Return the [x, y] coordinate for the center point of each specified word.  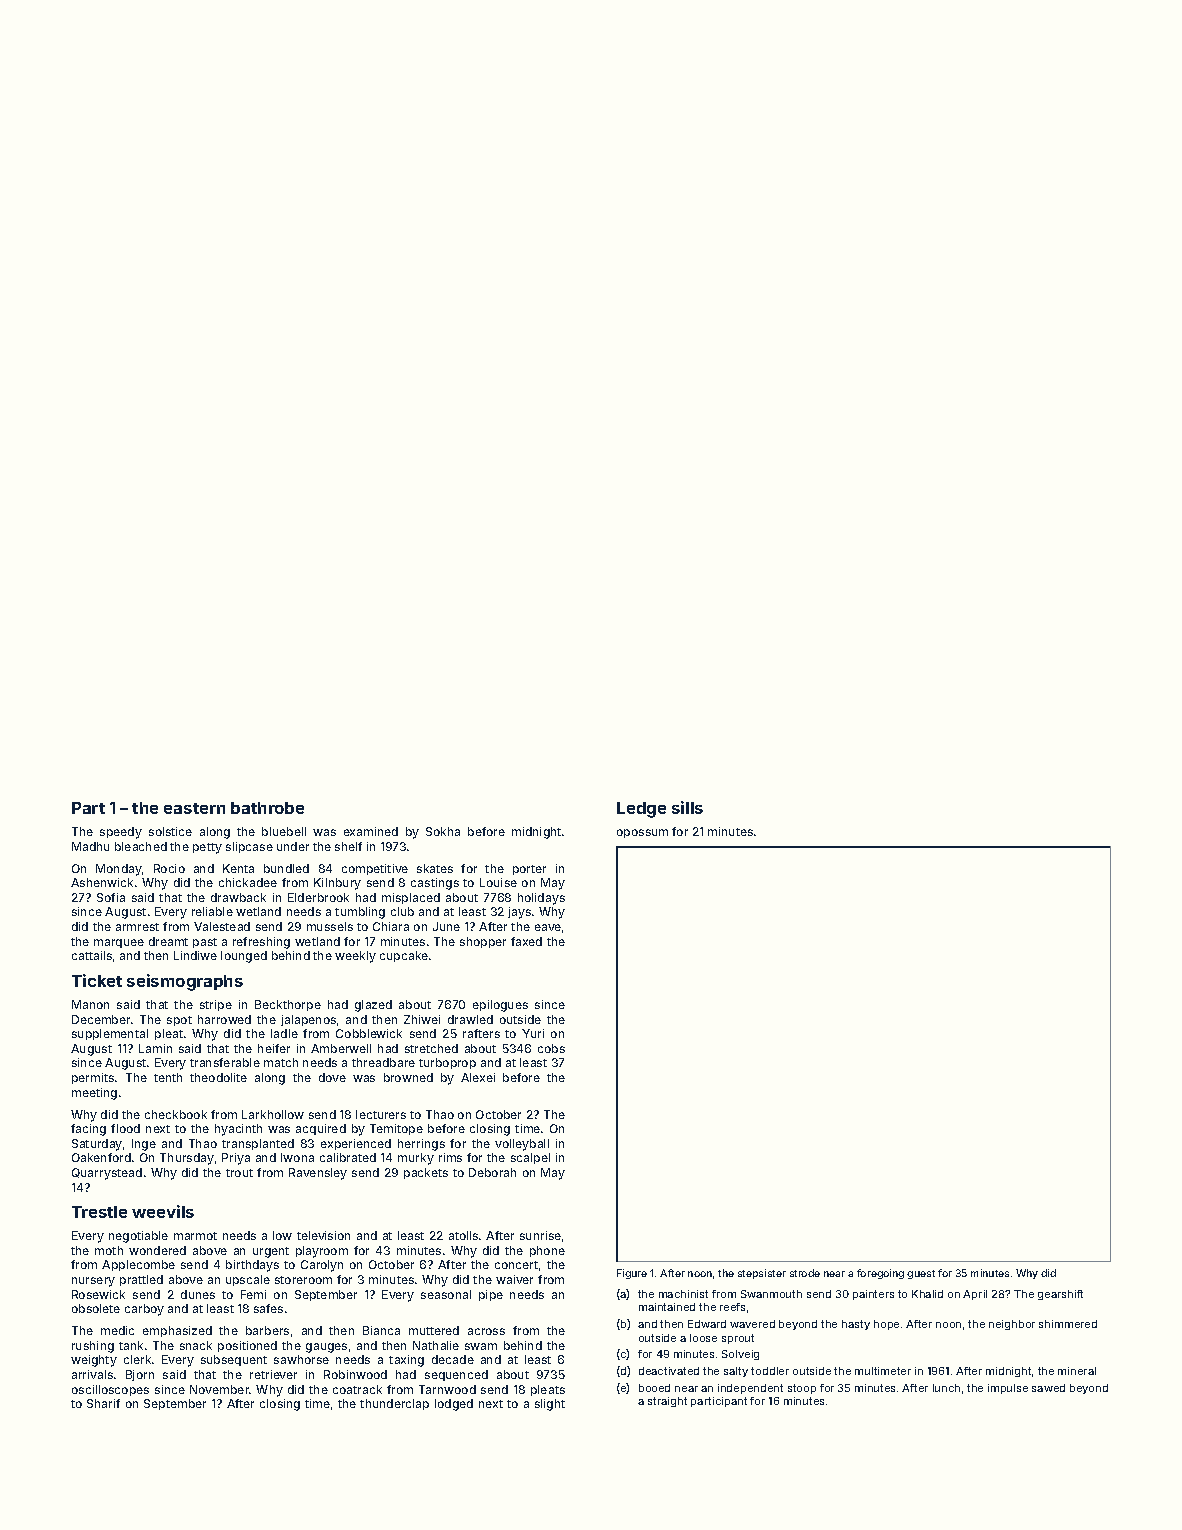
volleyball [522, 1145]
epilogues [500, 1006]
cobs [551, 1048]
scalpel [530, 1158]
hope [886, 1325]
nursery [93, 1282]
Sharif [103, 1403]
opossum [642, 833]
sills [687, 807]
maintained [667, 1307]
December [101, 1019]
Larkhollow [273, 1114]
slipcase [249, 847]
